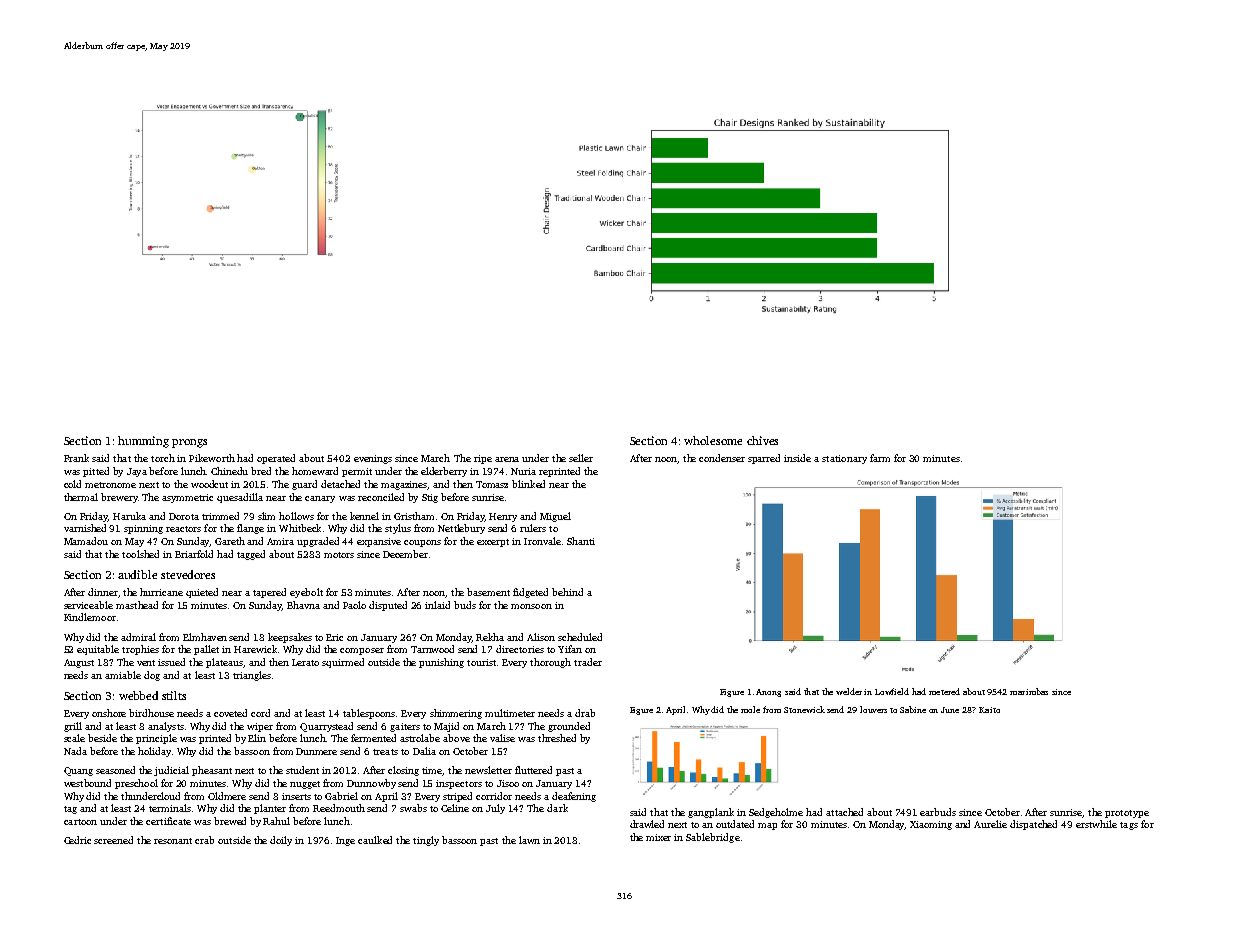 This document has height=952, width=1233. I want to click on seller, so click(581, 458).
